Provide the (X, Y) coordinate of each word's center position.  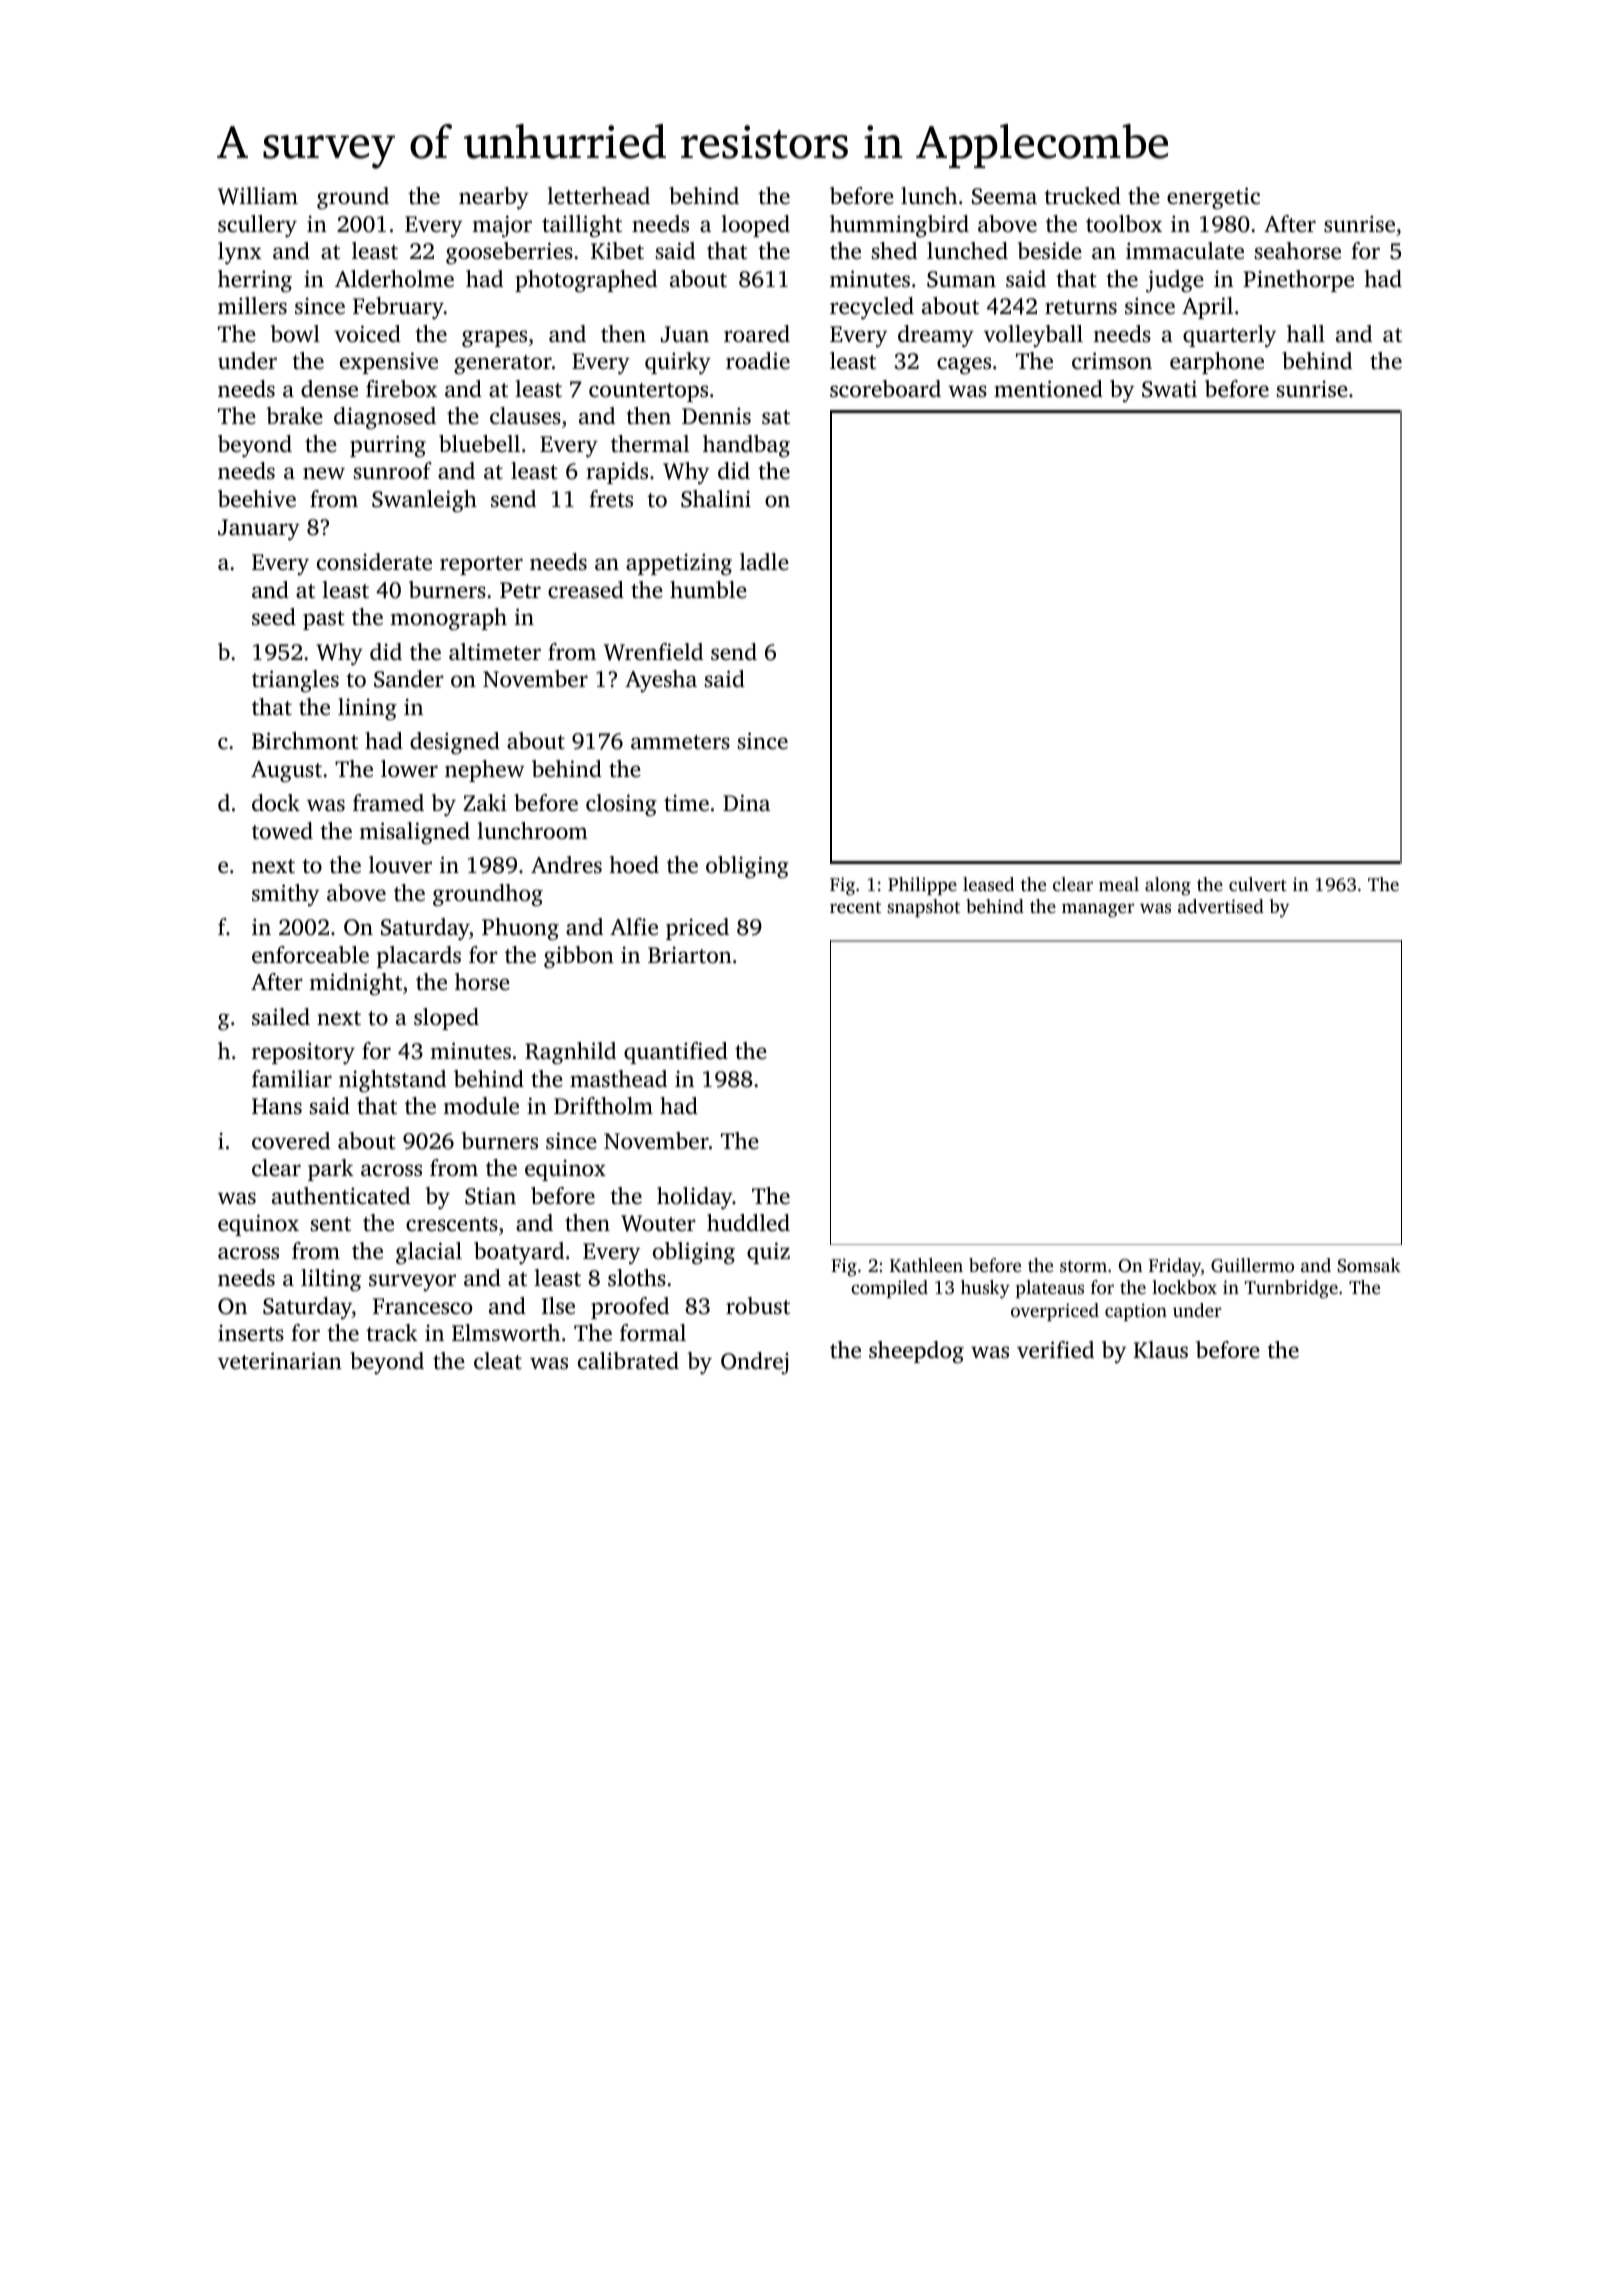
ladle (764, 561)
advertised (1221, 906)
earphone (1217, 363)
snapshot (923, 908)
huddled (748, 1223)
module (481, 1106)
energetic (1213, 198)
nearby (494, 198)
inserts (251, 1332)
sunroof (393, 471)
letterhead (598, 196)
